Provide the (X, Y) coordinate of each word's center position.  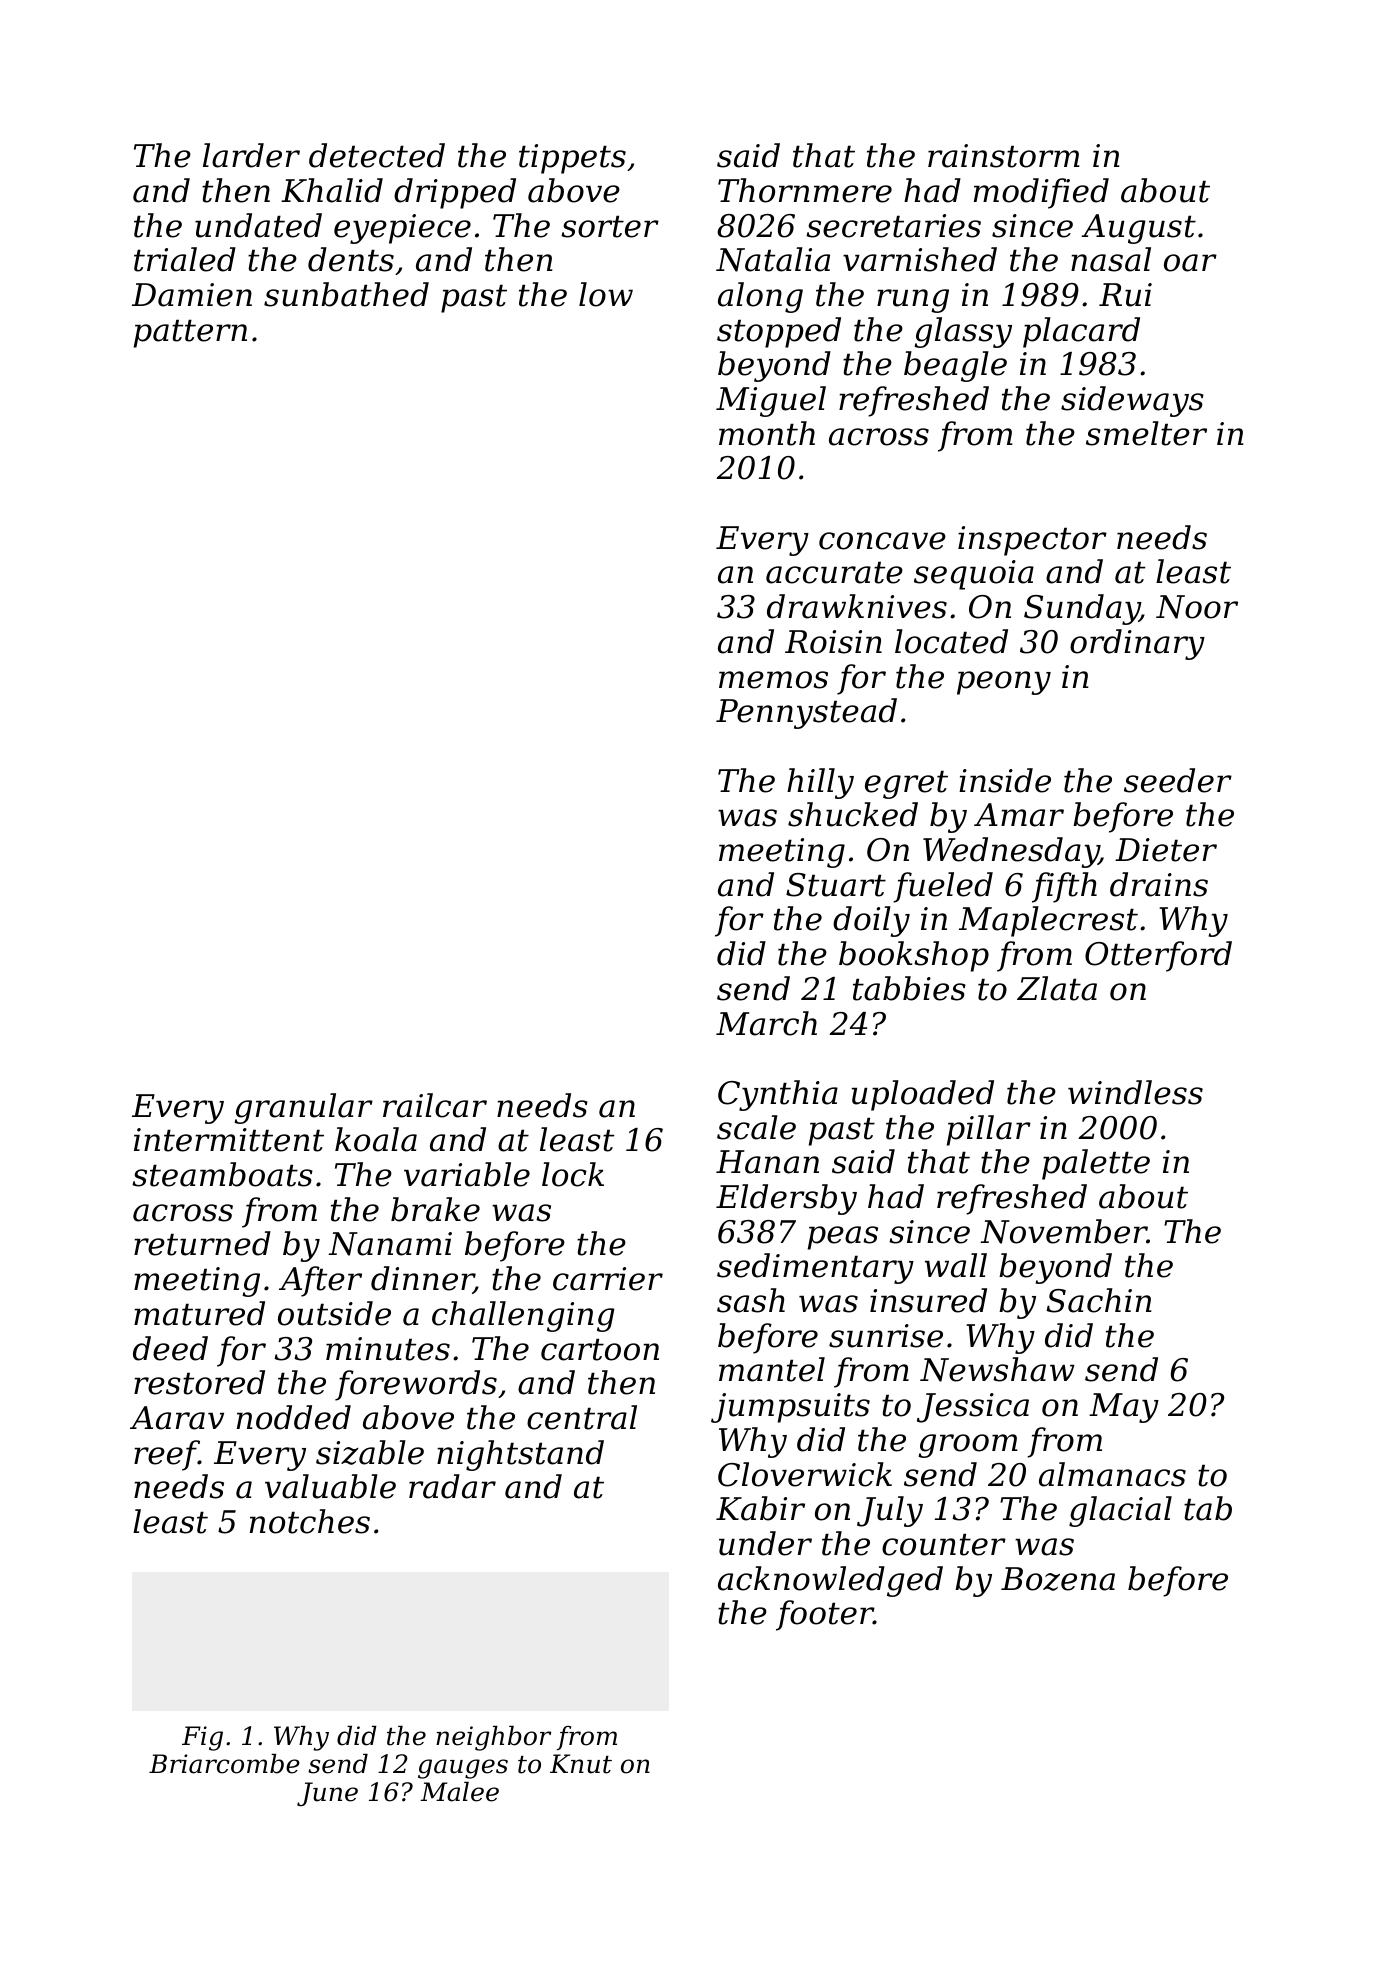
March (766, 1023)
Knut (581, 1764)
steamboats (222, 1174)
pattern (190, 333)
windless (1135, 1092)
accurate (834, 572)
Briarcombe (224, 1764)
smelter (1146, 433)
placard (1081, 332)
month (767, 433)
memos (773, 680)
